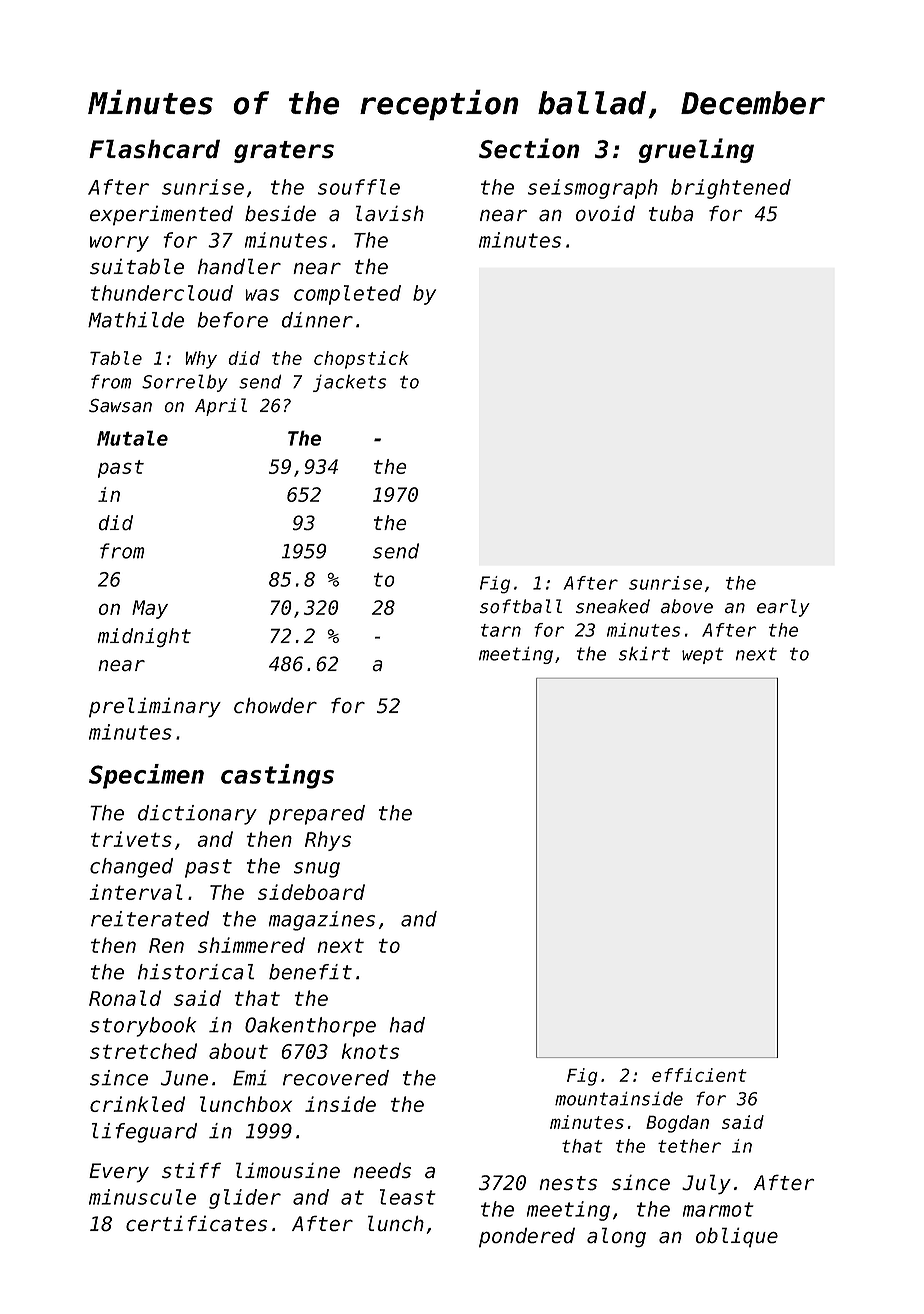 This screenshot has height=1314, width=924. Describe the element at coordinates (527, 1237) in the screenshot. I see `pondered` at that location.
